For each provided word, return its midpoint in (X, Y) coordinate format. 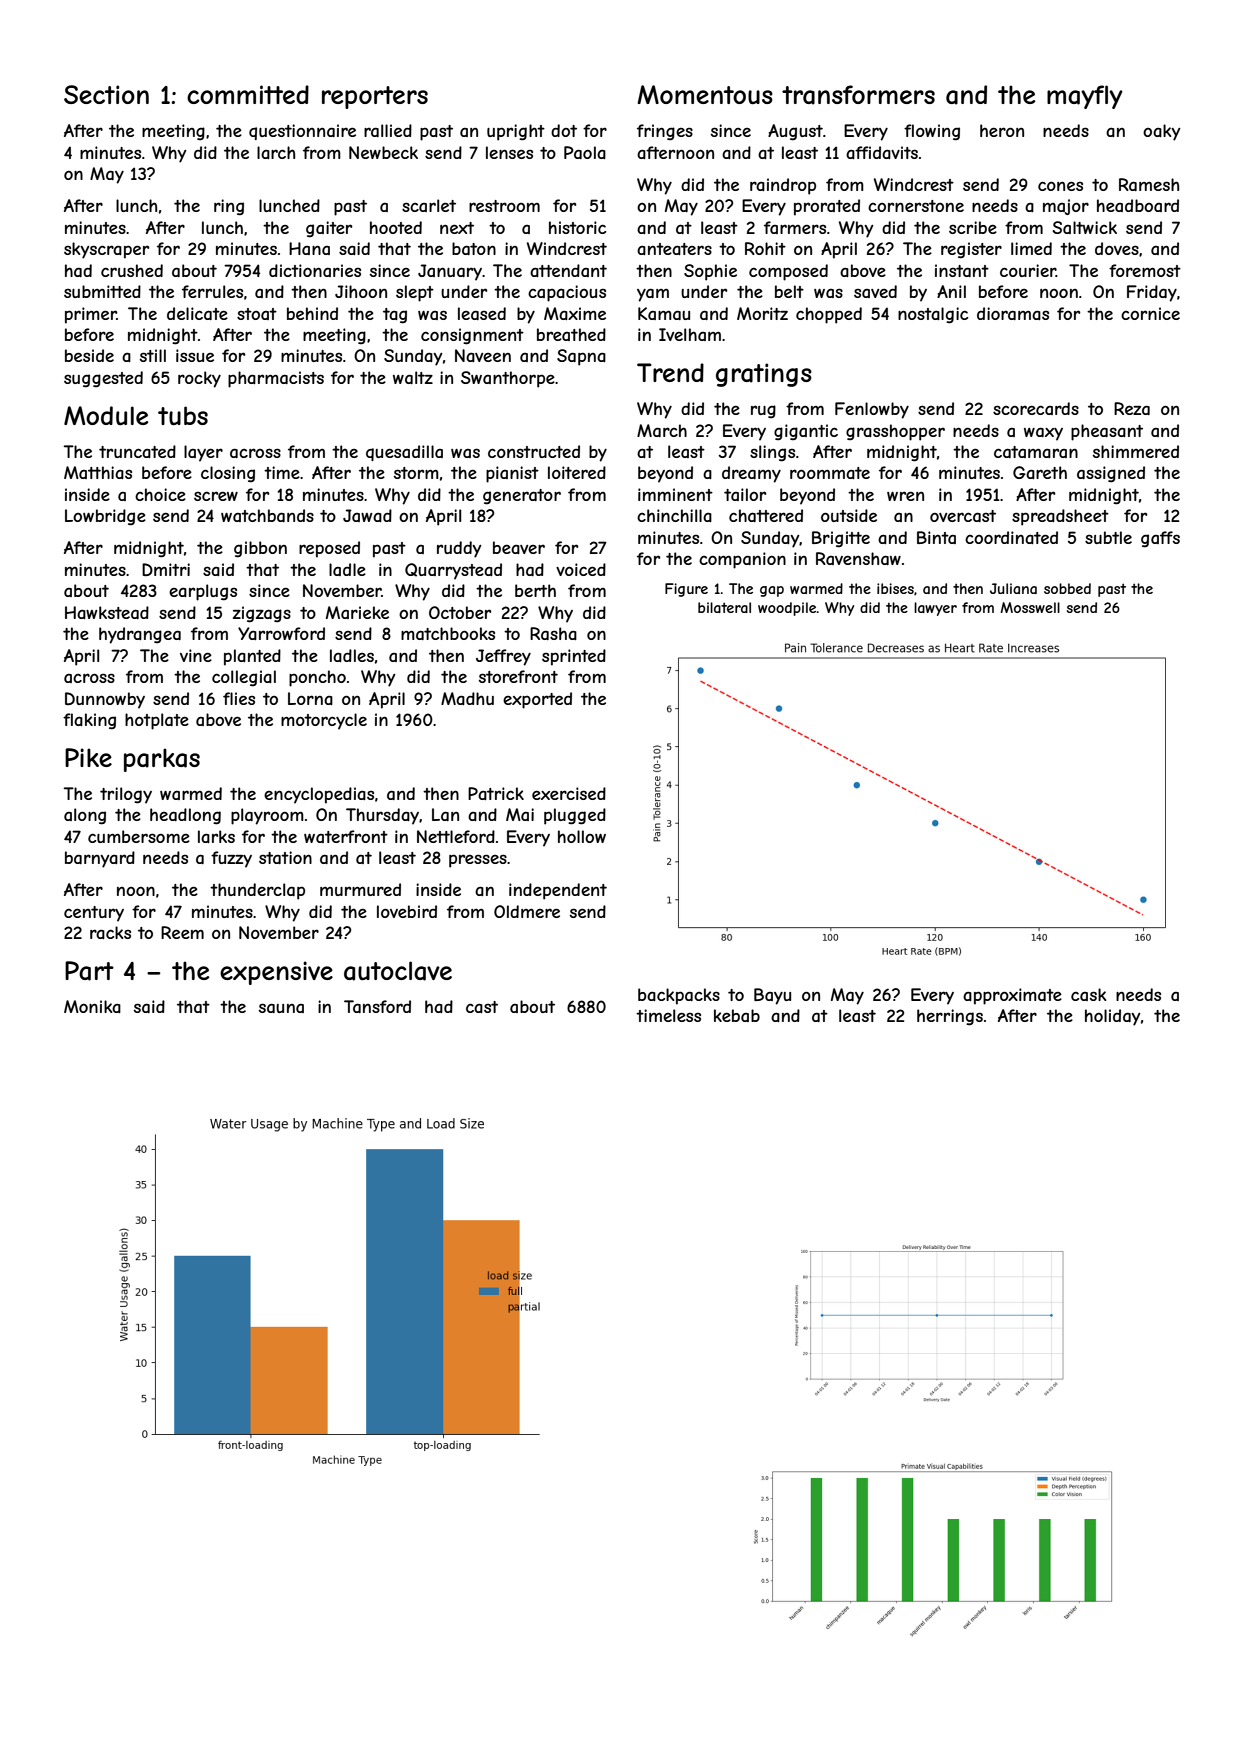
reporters (375, 97)
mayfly (1085, 97)
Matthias (98, 472)
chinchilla (674, 515)
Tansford (377, 1006)
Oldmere (527, 911)
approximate (1012, 996)
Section (106, 94)
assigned (1111, 474)
